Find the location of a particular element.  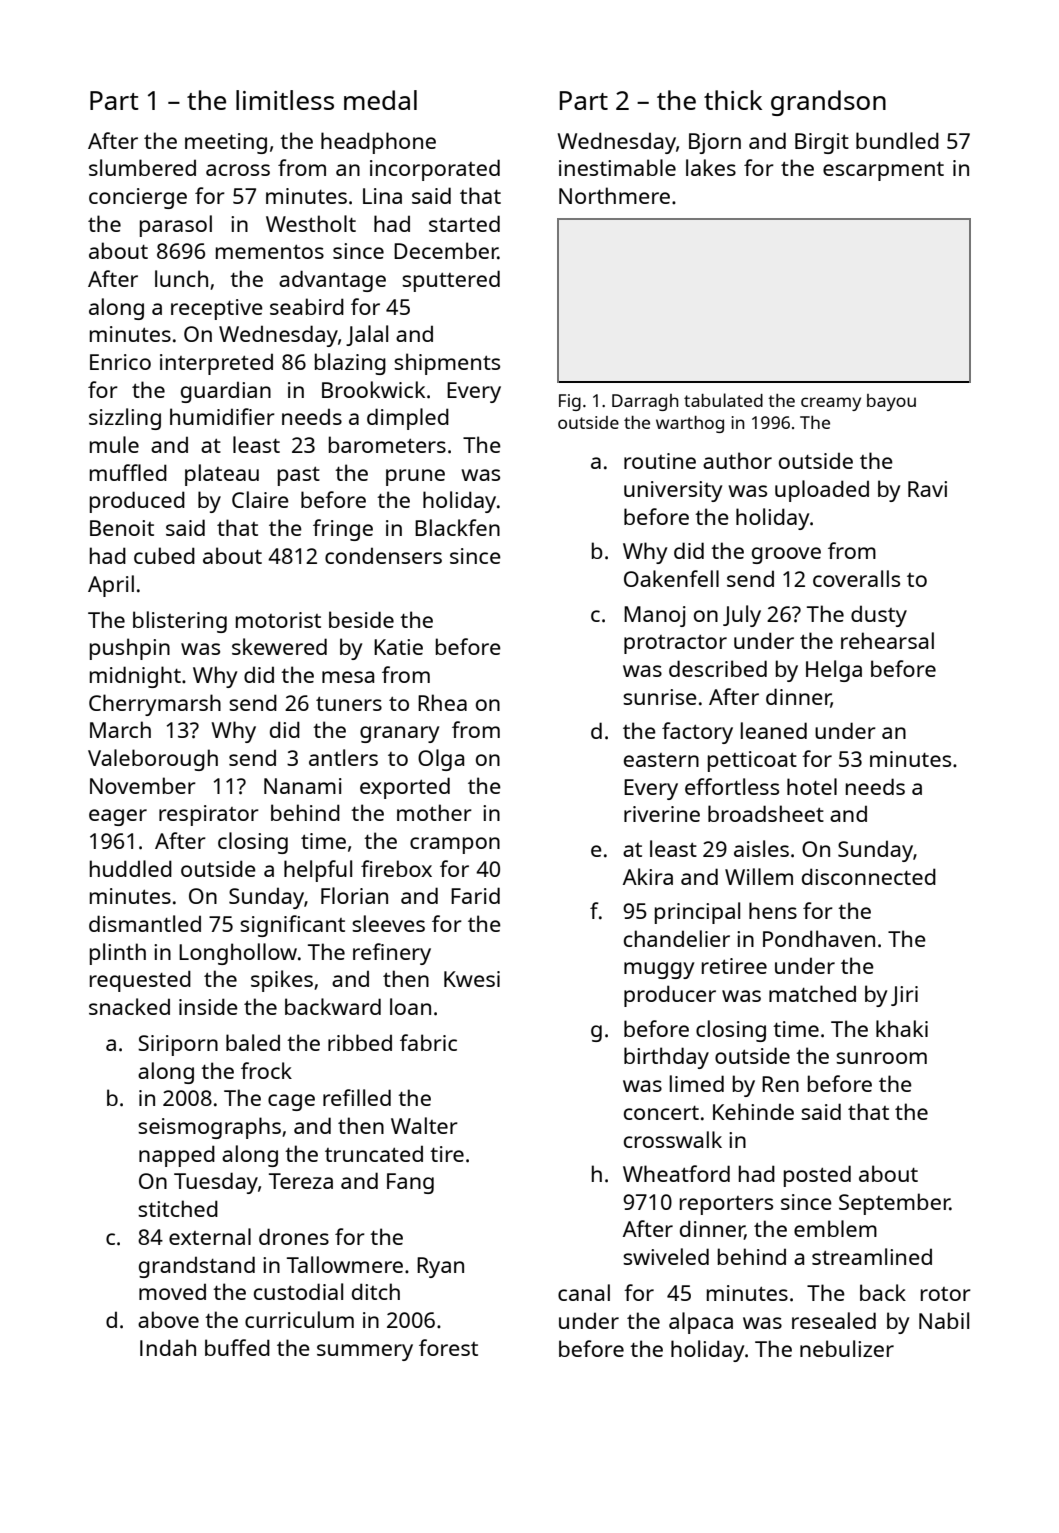

creamy is located at coordinates (831, 404).
